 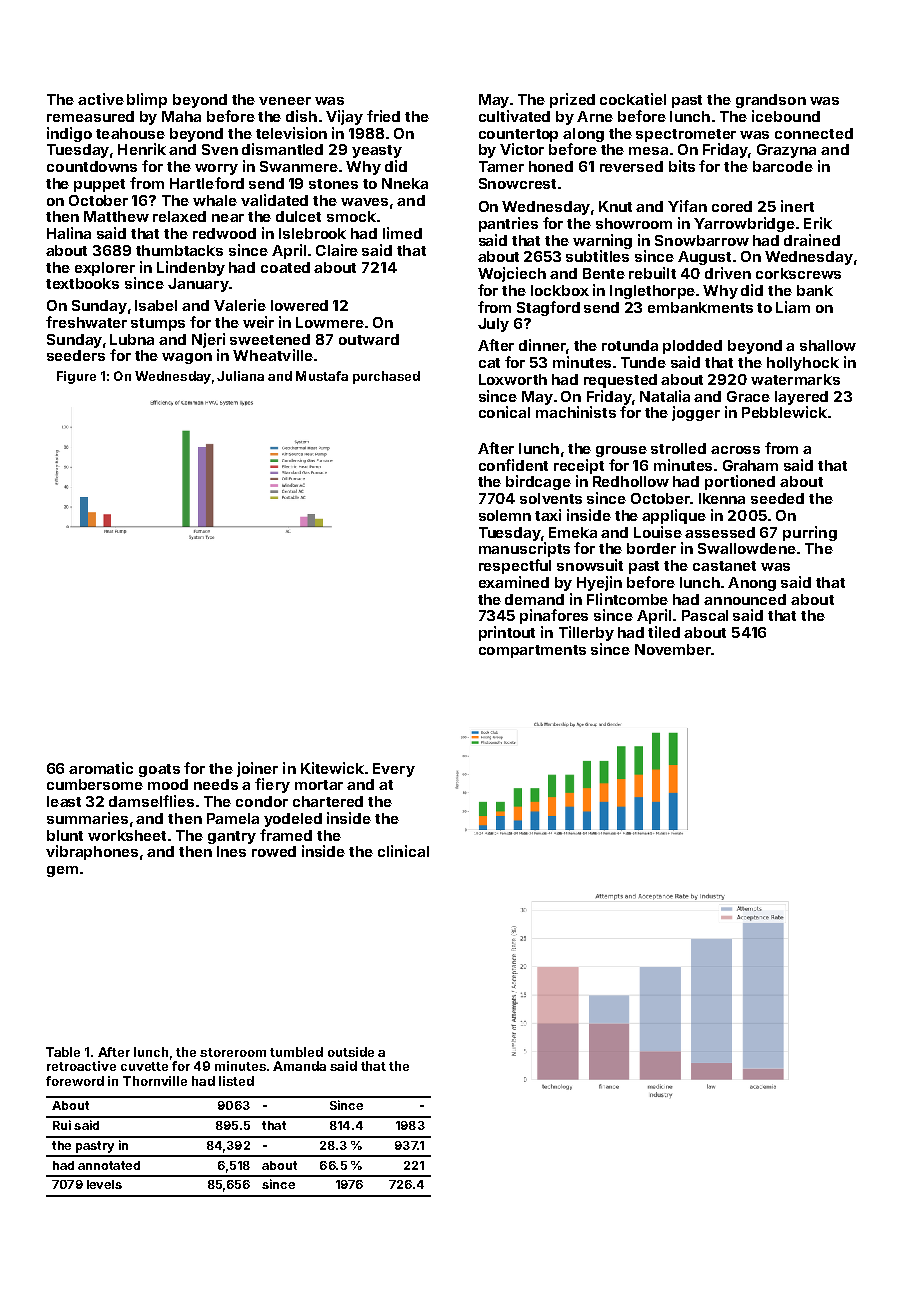 I want to click on corkscrews, so click(x=798, y=273).
